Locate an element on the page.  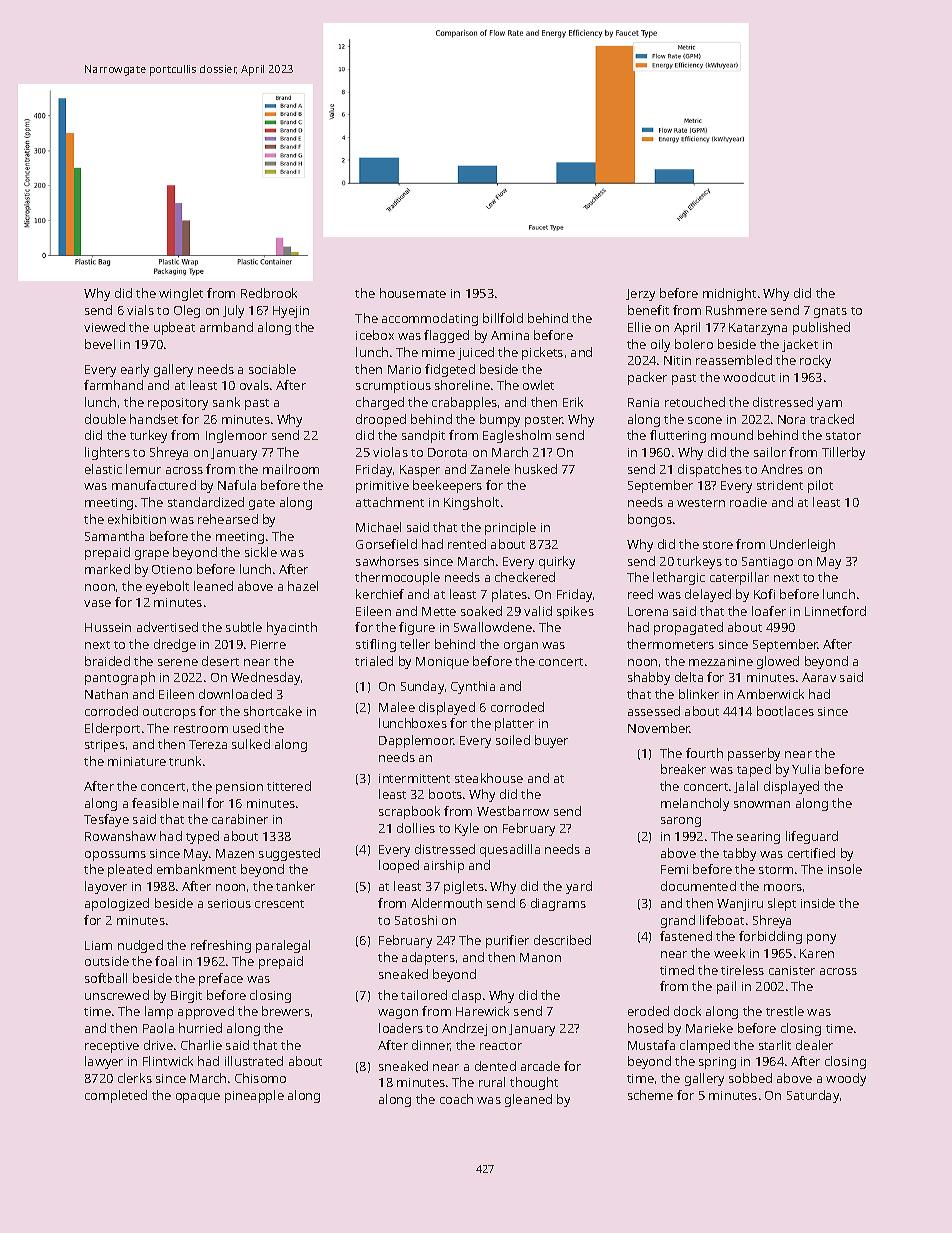
eyebolt is located at coordinates (167, 587).
